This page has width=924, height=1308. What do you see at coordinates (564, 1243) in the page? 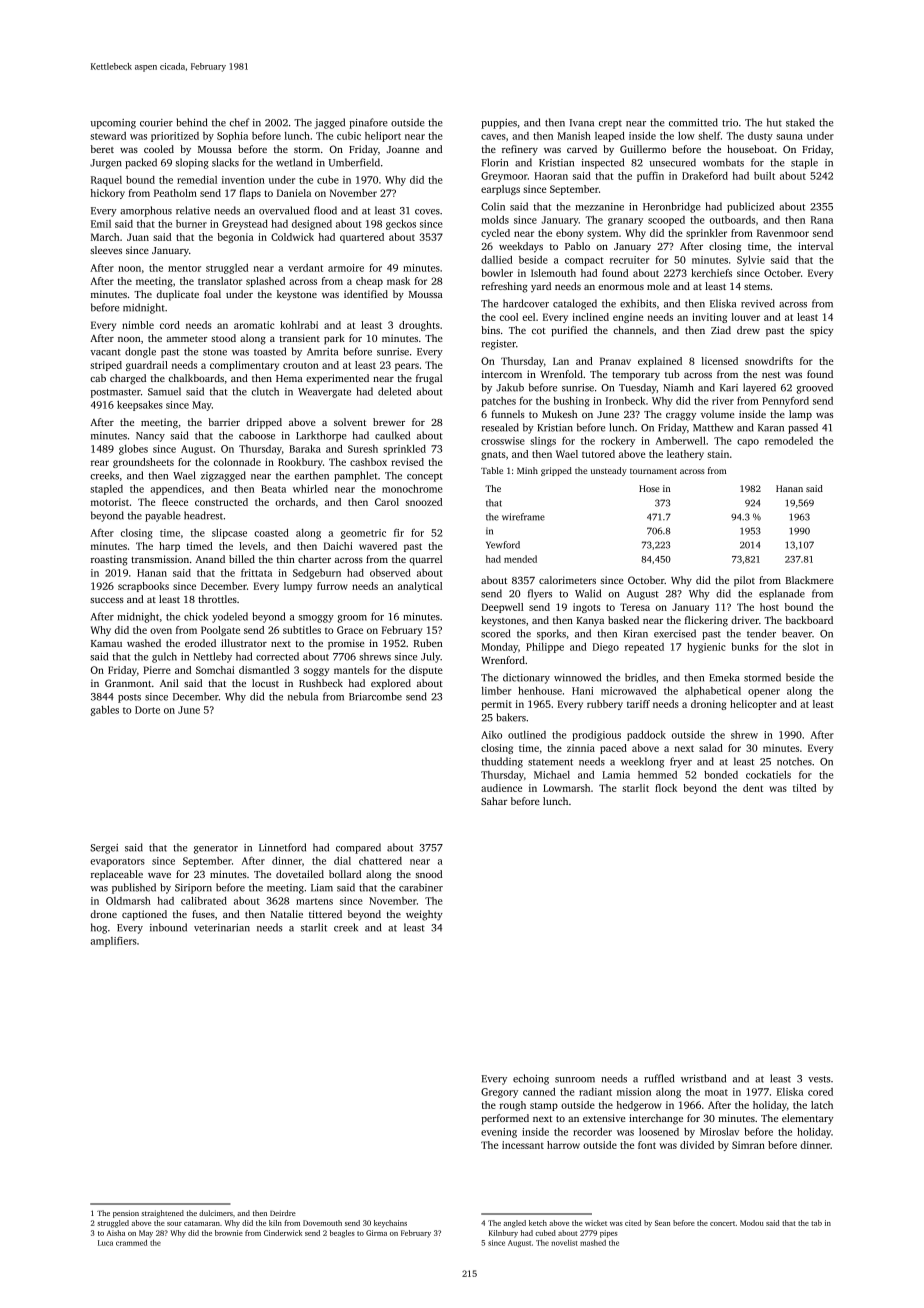
I see `novelist` at bounding box center [564, 1243].
